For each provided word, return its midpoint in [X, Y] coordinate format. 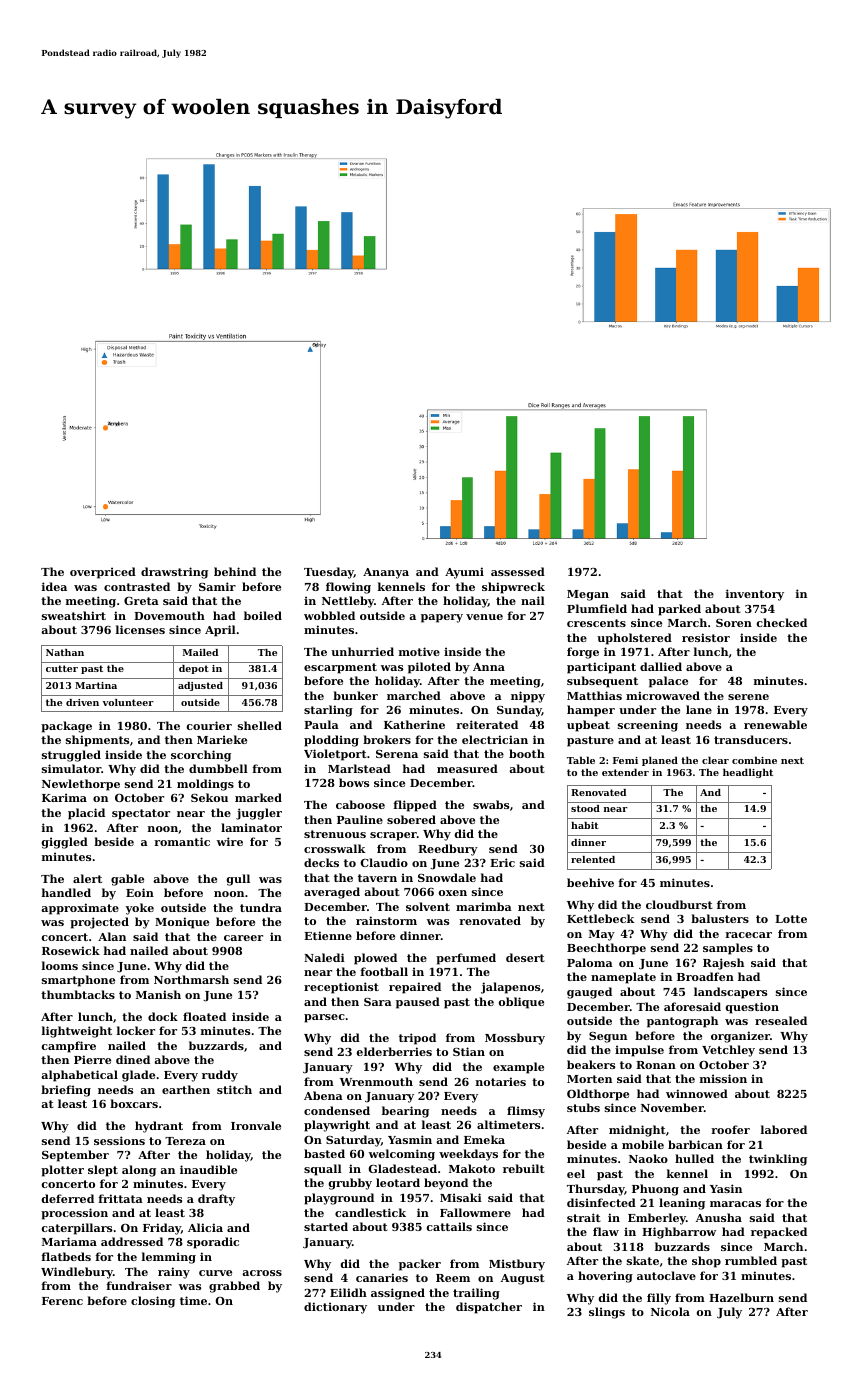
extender [625, 772]
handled [66, 892]
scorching [201, 756]
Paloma [590, 962]
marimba [484, 906]
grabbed [234, 1287]
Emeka [484, 1139]
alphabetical [79, 1076]
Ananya [386, 573]
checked [782, 622]
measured [467, 768]
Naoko [648, 1158]
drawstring [174, 573]
